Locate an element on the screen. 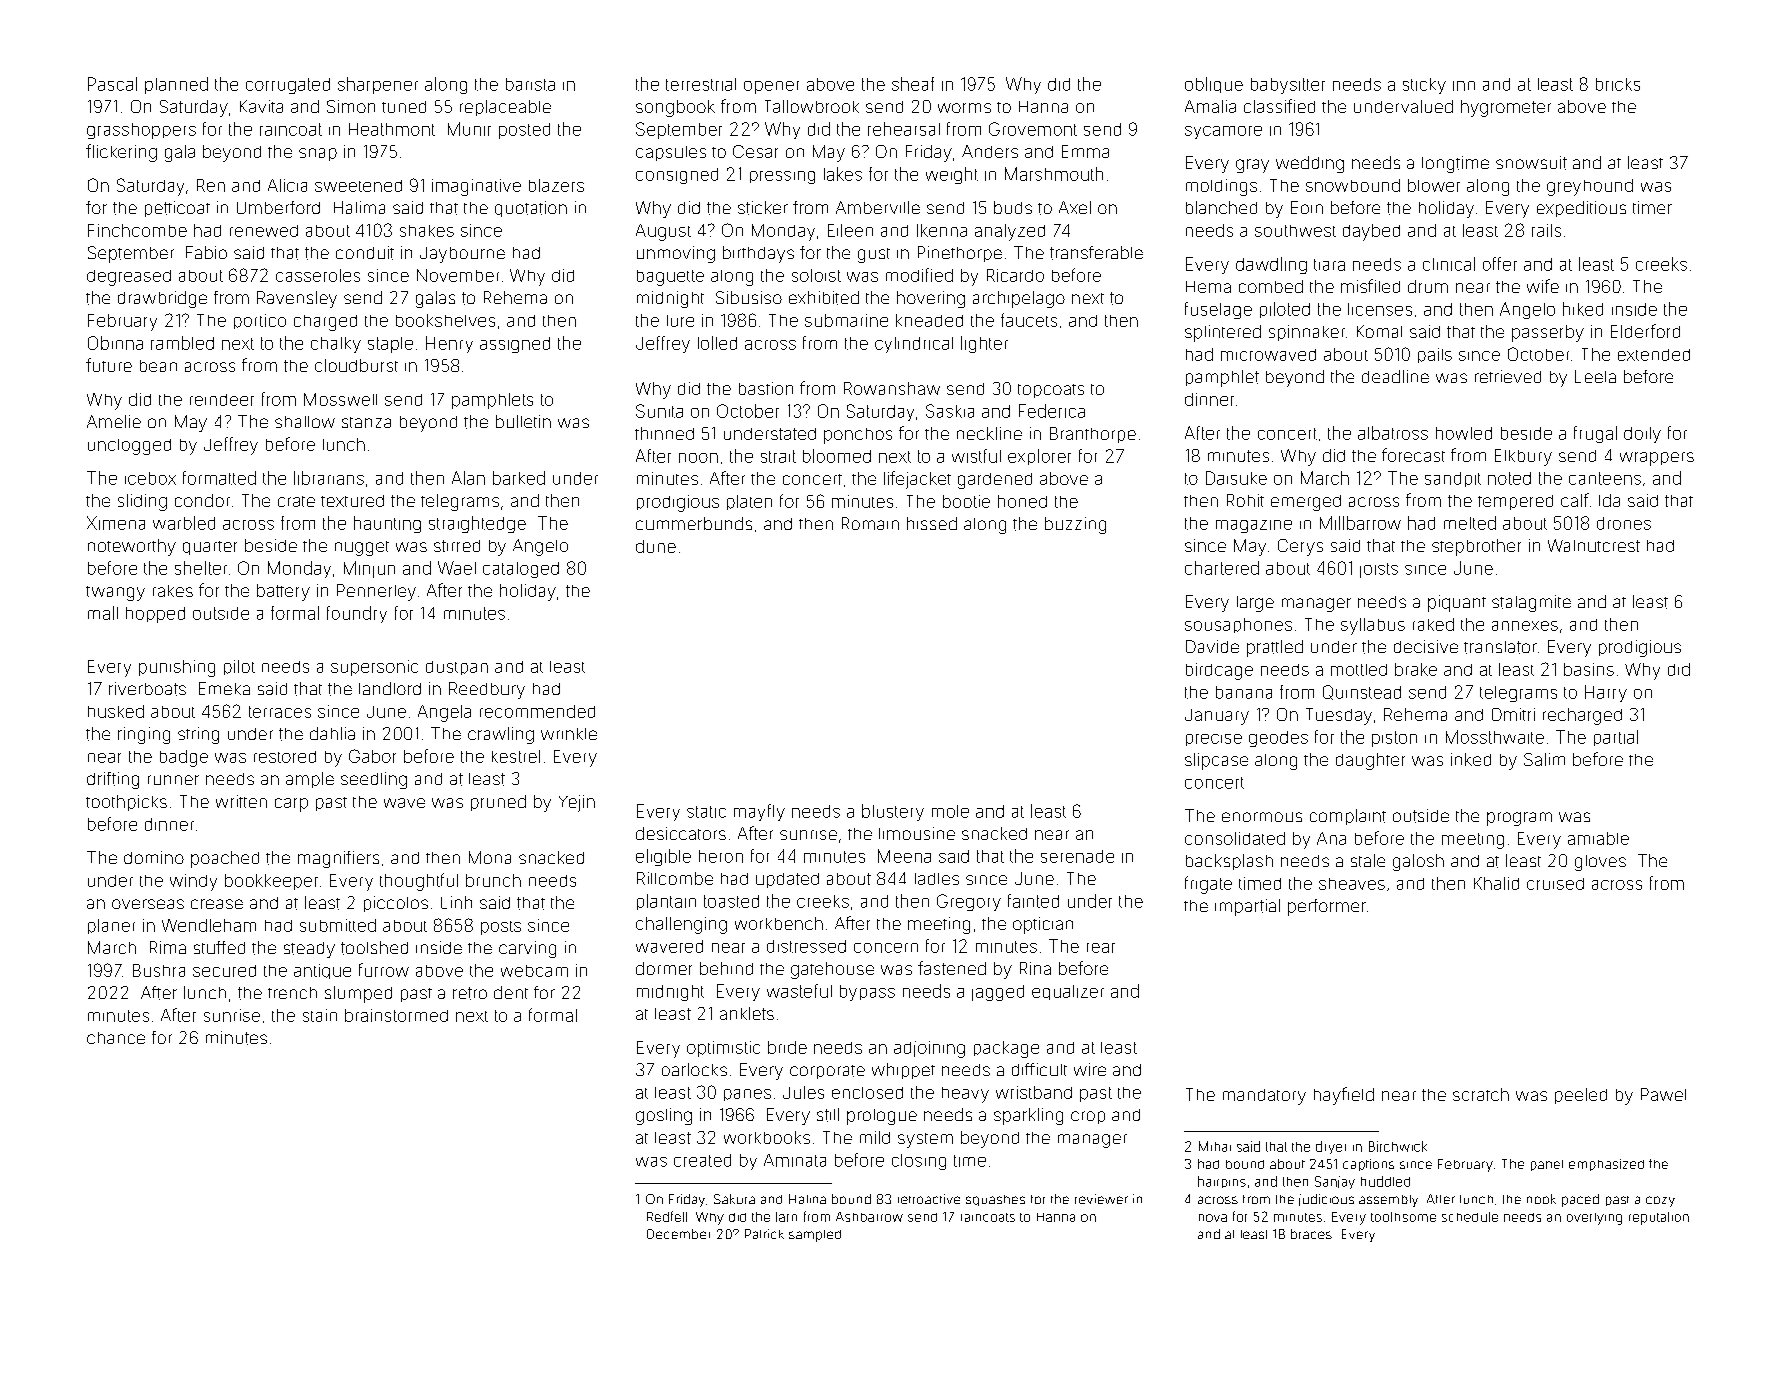 The image size is (1784, 1378). southwest is located at coordinates (1295, 231).
